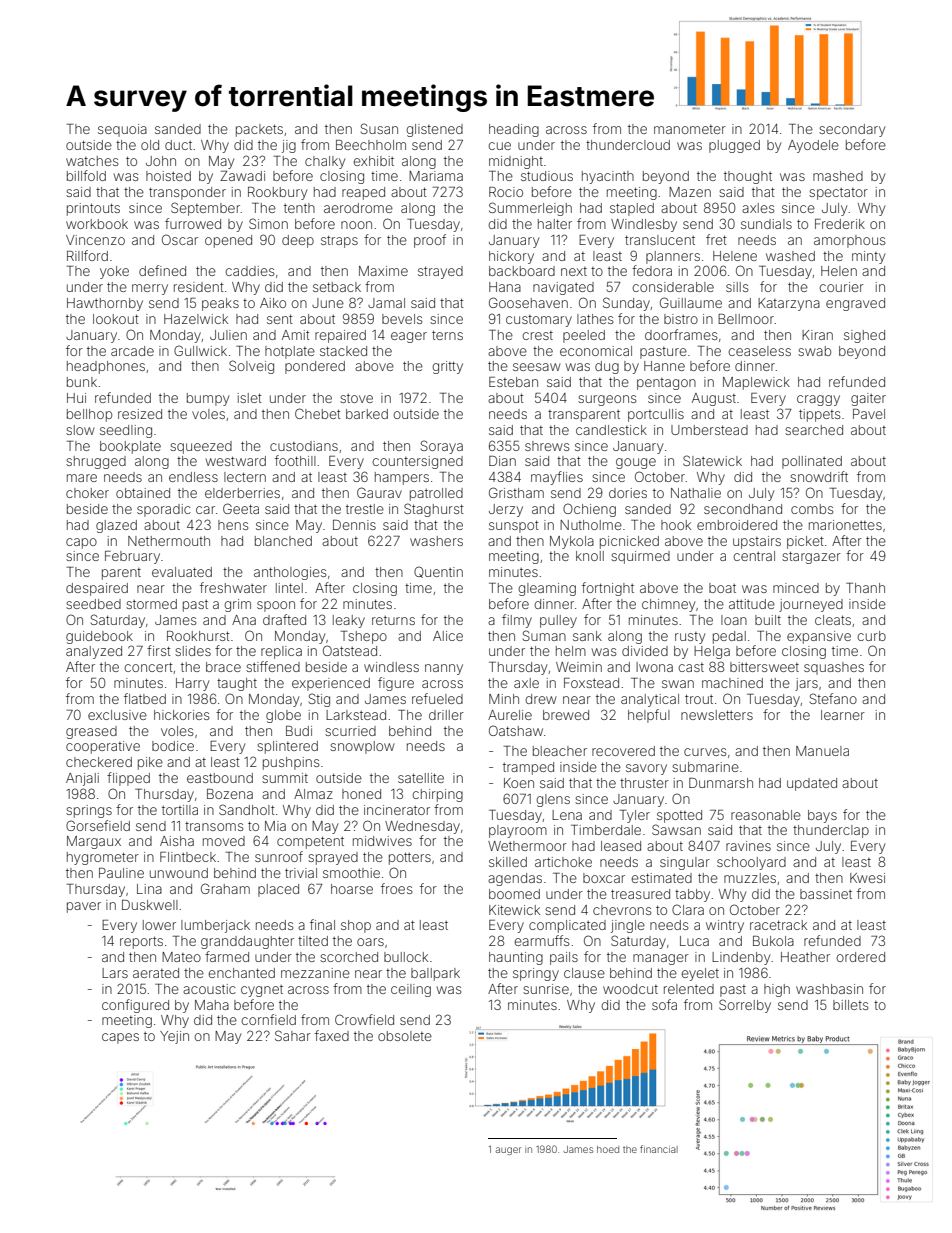 The width and height of the screenshot is (952, 1233). What do you see at coordinates (673, 287) in the screenshot?
I see `considerable` at bounding box center [673, 287].
